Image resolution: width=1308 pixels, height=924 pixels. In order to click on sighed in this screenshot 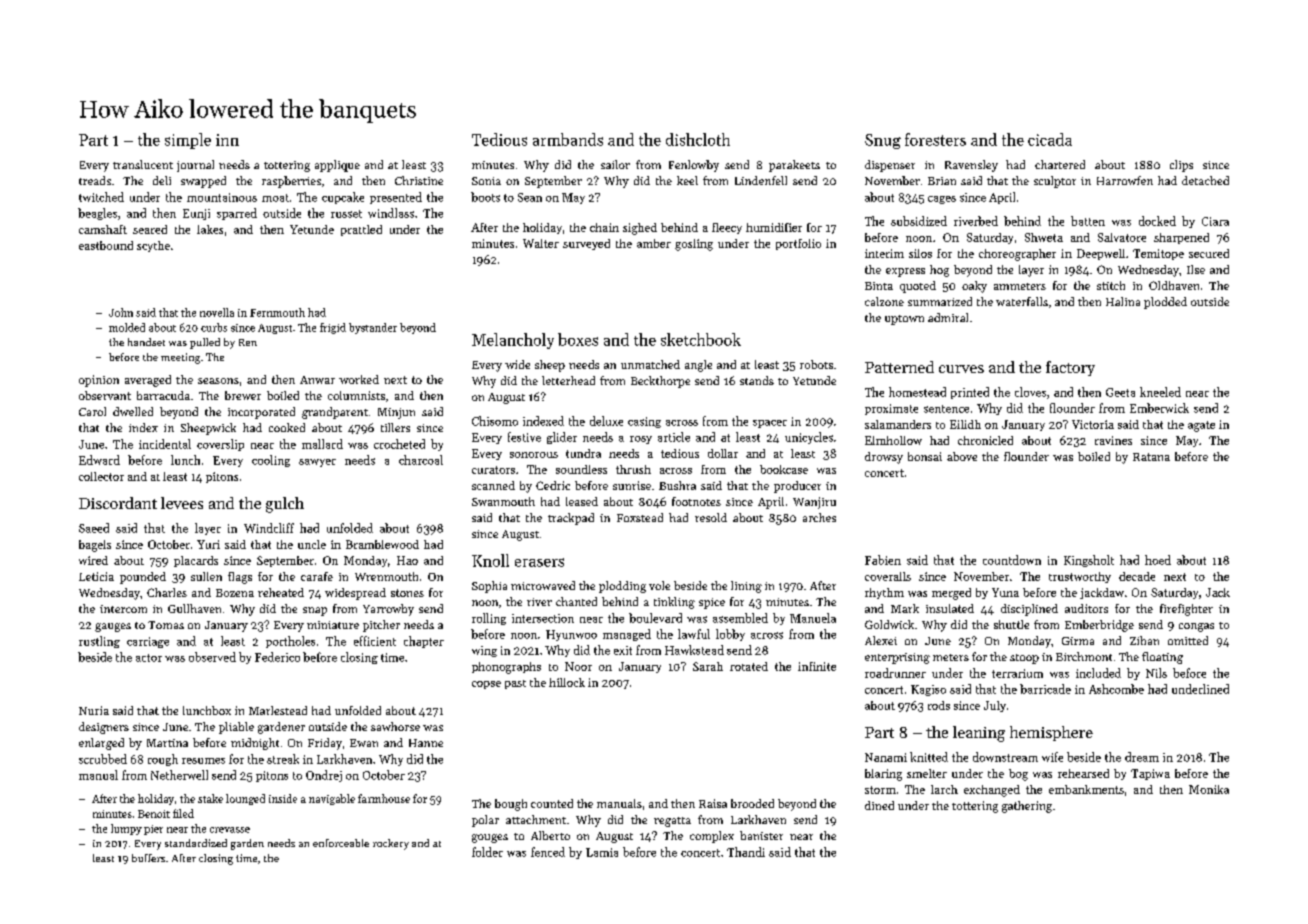, I will do `click(640, 229)`.
